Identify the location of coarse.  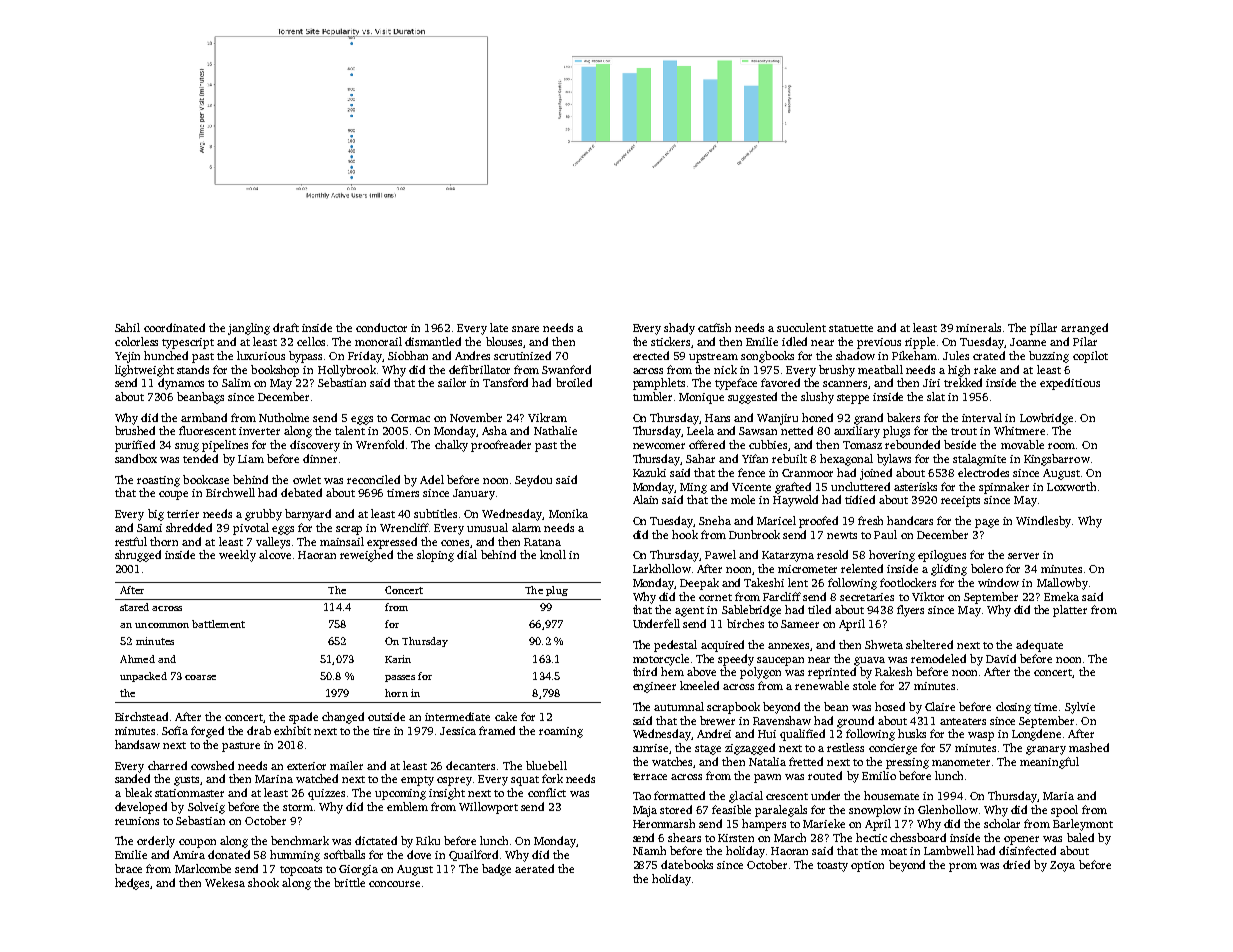
(200, 677).
